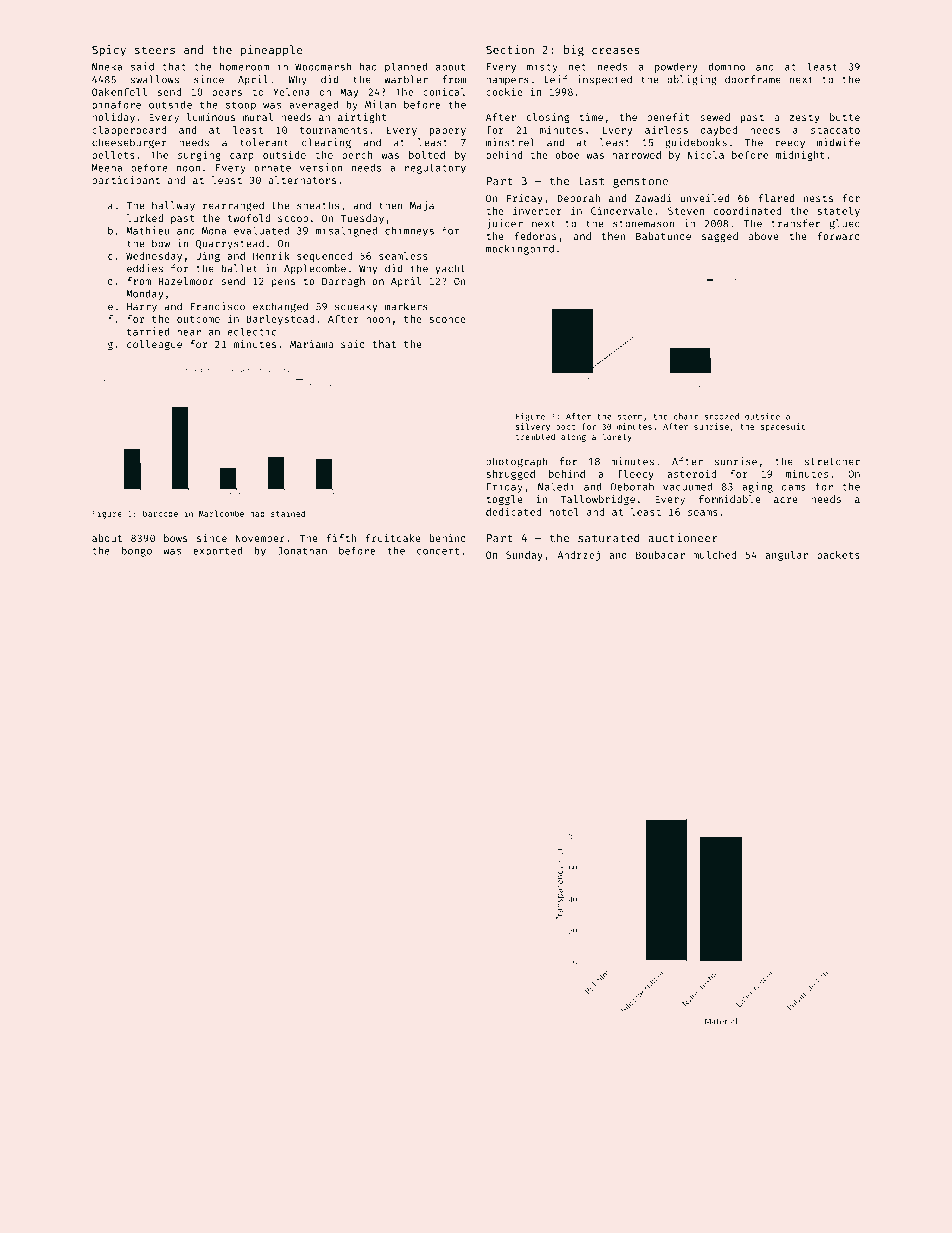  Describe the element at coordinates (838, 236) in the screenshot. I see `forward` at that location.
